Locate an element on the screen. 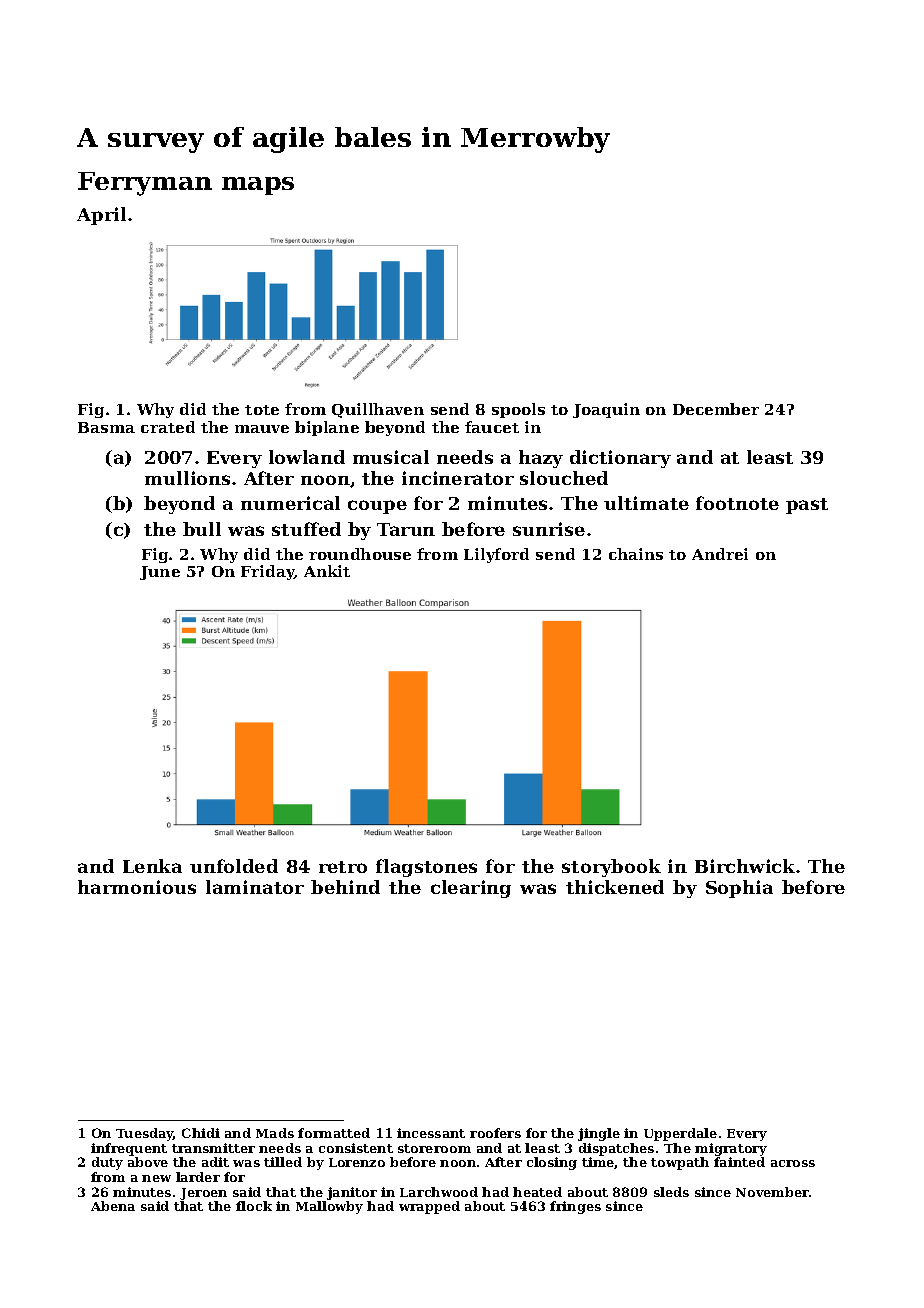 This screenshot has height=1308, width=924. Lilyford is located at coordinates (496, 555).
